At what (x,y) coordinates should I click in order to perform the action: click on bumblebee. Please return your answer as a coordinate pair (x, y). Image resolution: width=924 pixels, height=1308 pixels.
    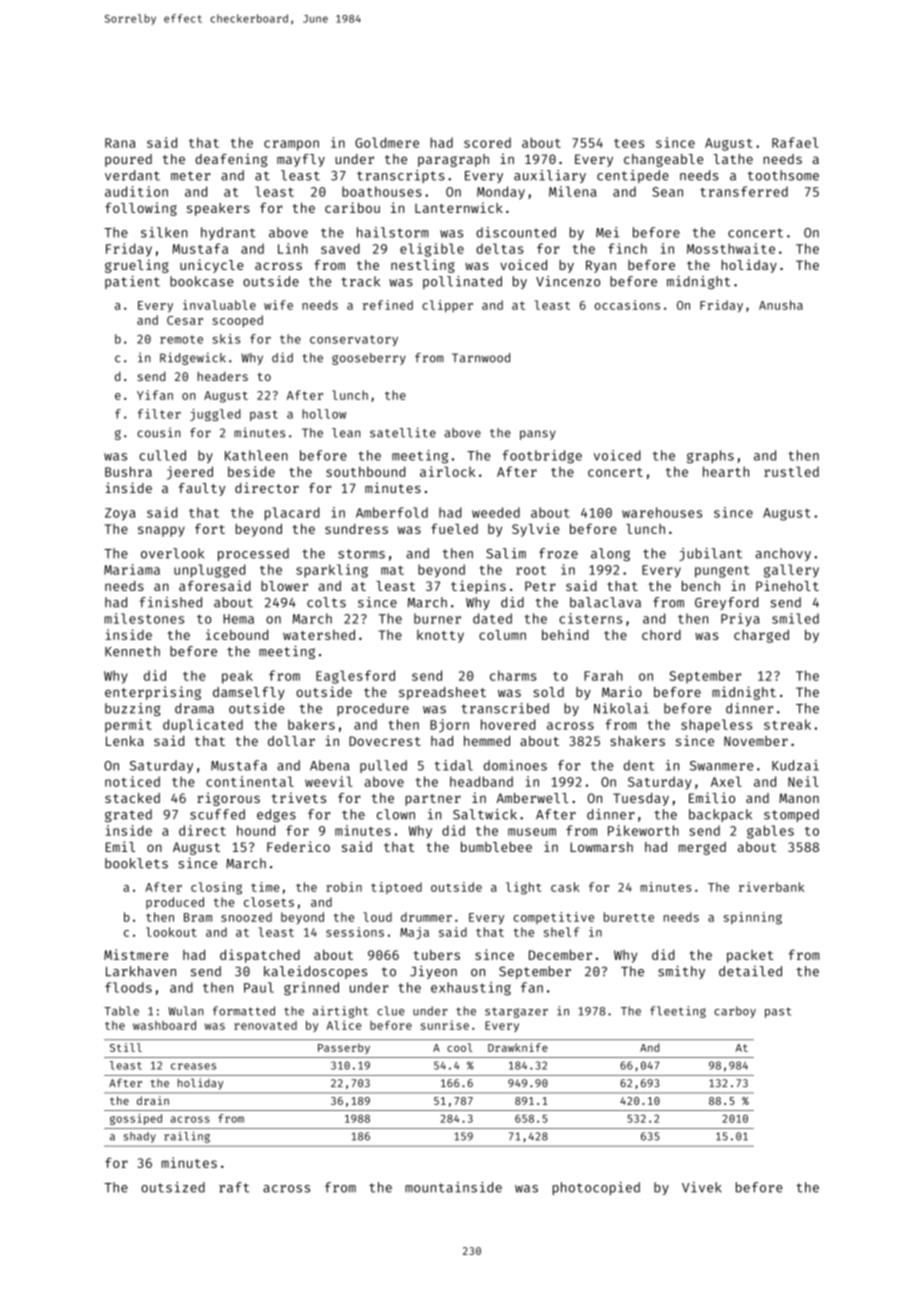
    Looking at the image, I should click on (496, 847).
